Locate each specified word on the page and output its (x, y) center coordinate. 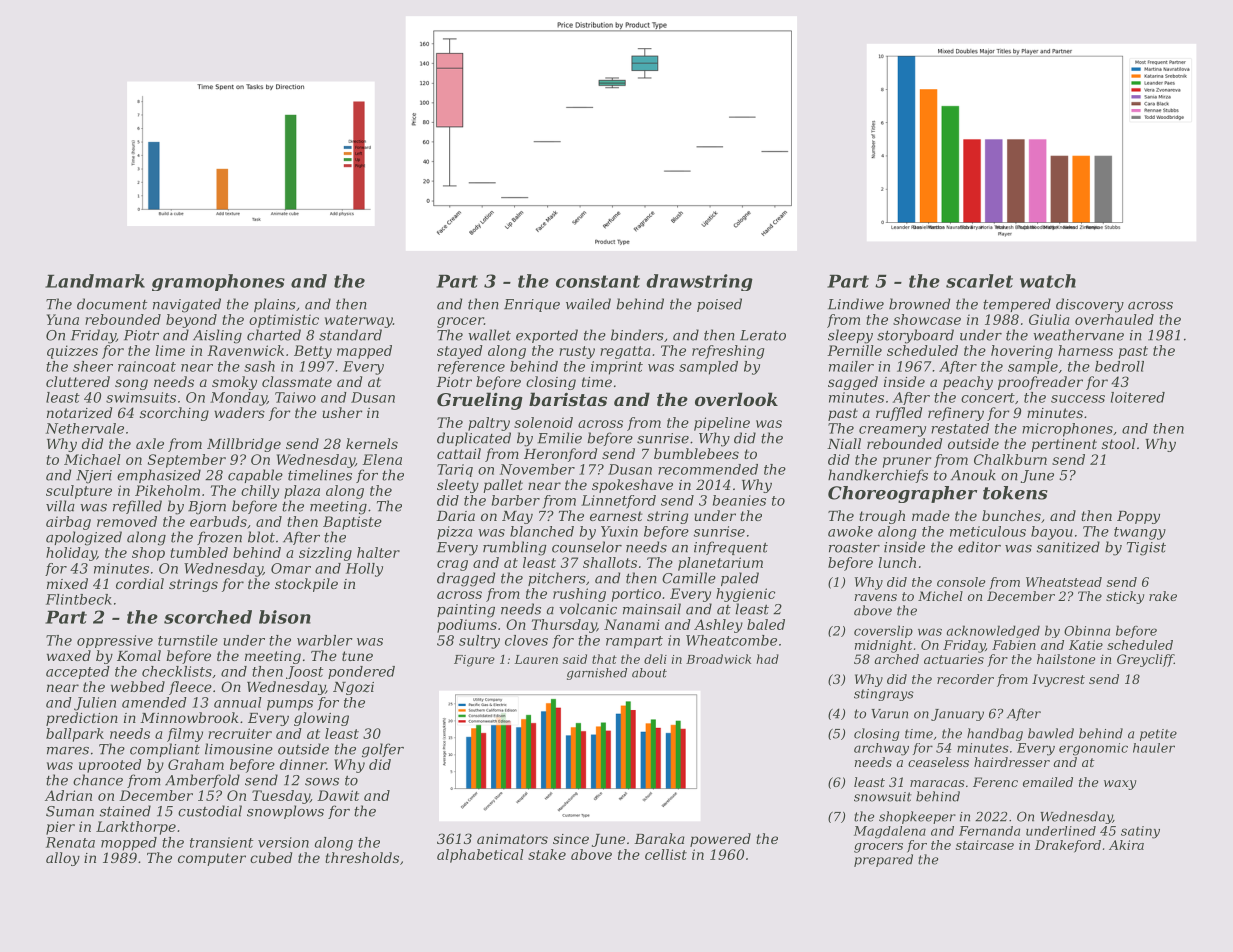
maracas (937, 783)
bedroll (1119, 366)
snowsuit (883, 797)
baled (766, 624)
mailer (851, 366)
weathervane (1078, 335)
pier (60, 828)
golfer (383, 750)
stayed (460, 352)
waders (239, 412)
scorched (208, 617)
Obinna (1087, 630)
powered (720, 840)
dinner (303, 764)
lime (170, 350)
